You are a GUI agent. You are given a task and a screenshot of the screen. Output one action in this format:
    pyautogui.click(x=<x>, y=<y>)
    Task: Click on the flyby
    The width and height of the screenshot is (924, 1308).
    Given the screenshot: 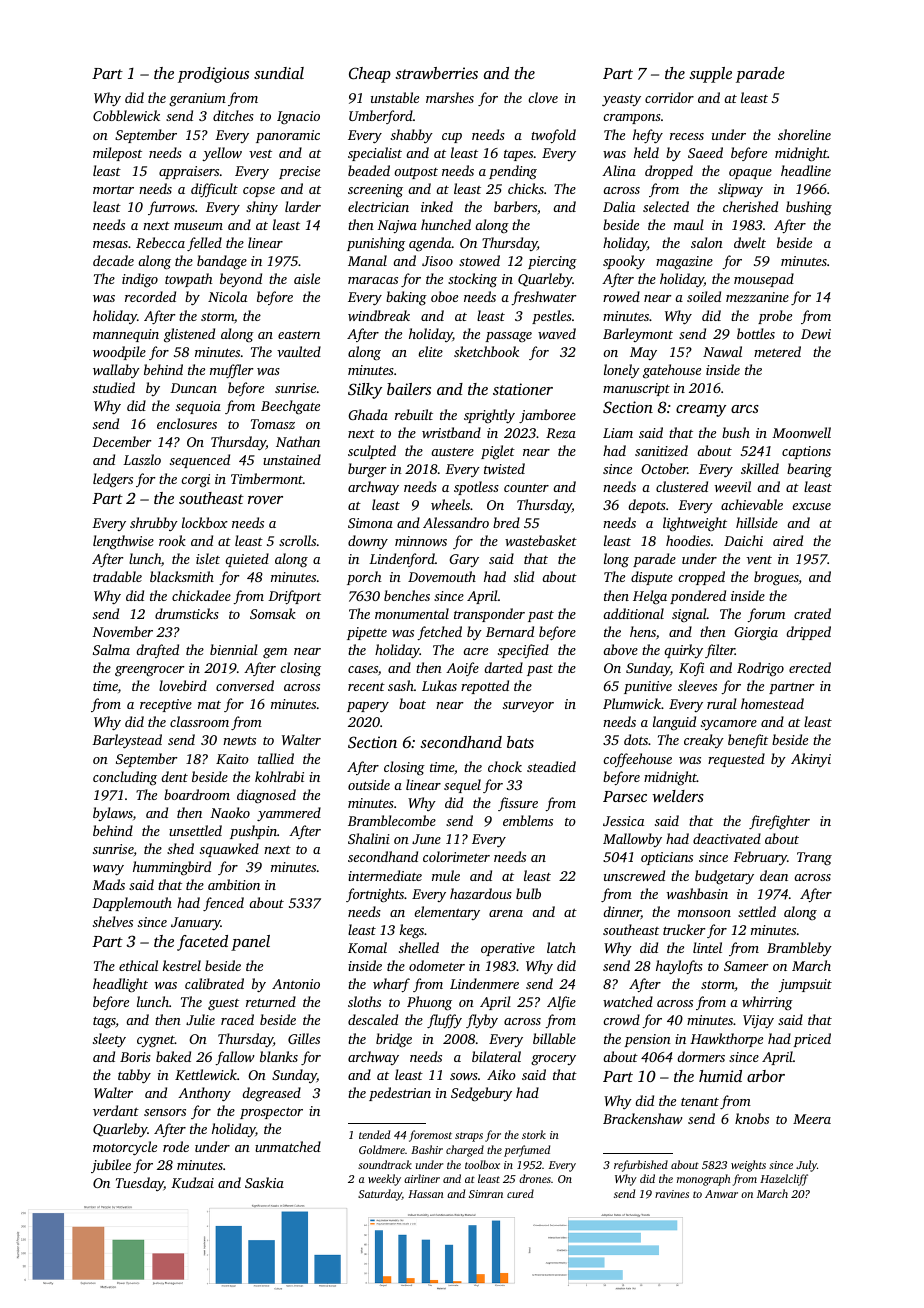 What is the action you would take?
    pyautogui.click(x=482, y=1021)
